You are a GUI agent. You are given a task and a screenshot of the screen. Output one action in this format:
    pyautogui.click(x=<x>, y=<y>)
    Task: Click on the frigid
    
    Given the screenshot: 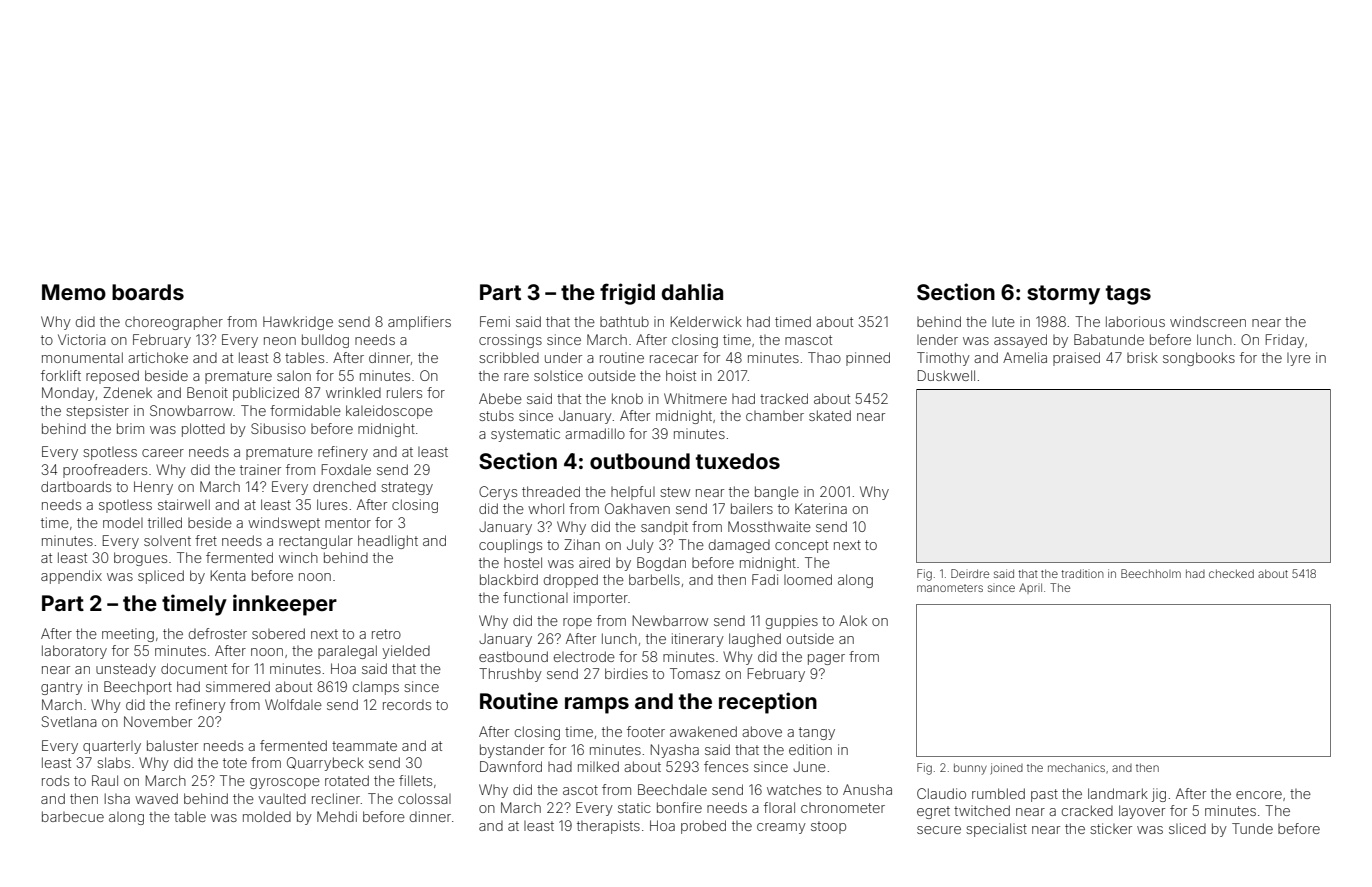 What is the action you would take?
    pyautogui.click(x=627, y=294)
